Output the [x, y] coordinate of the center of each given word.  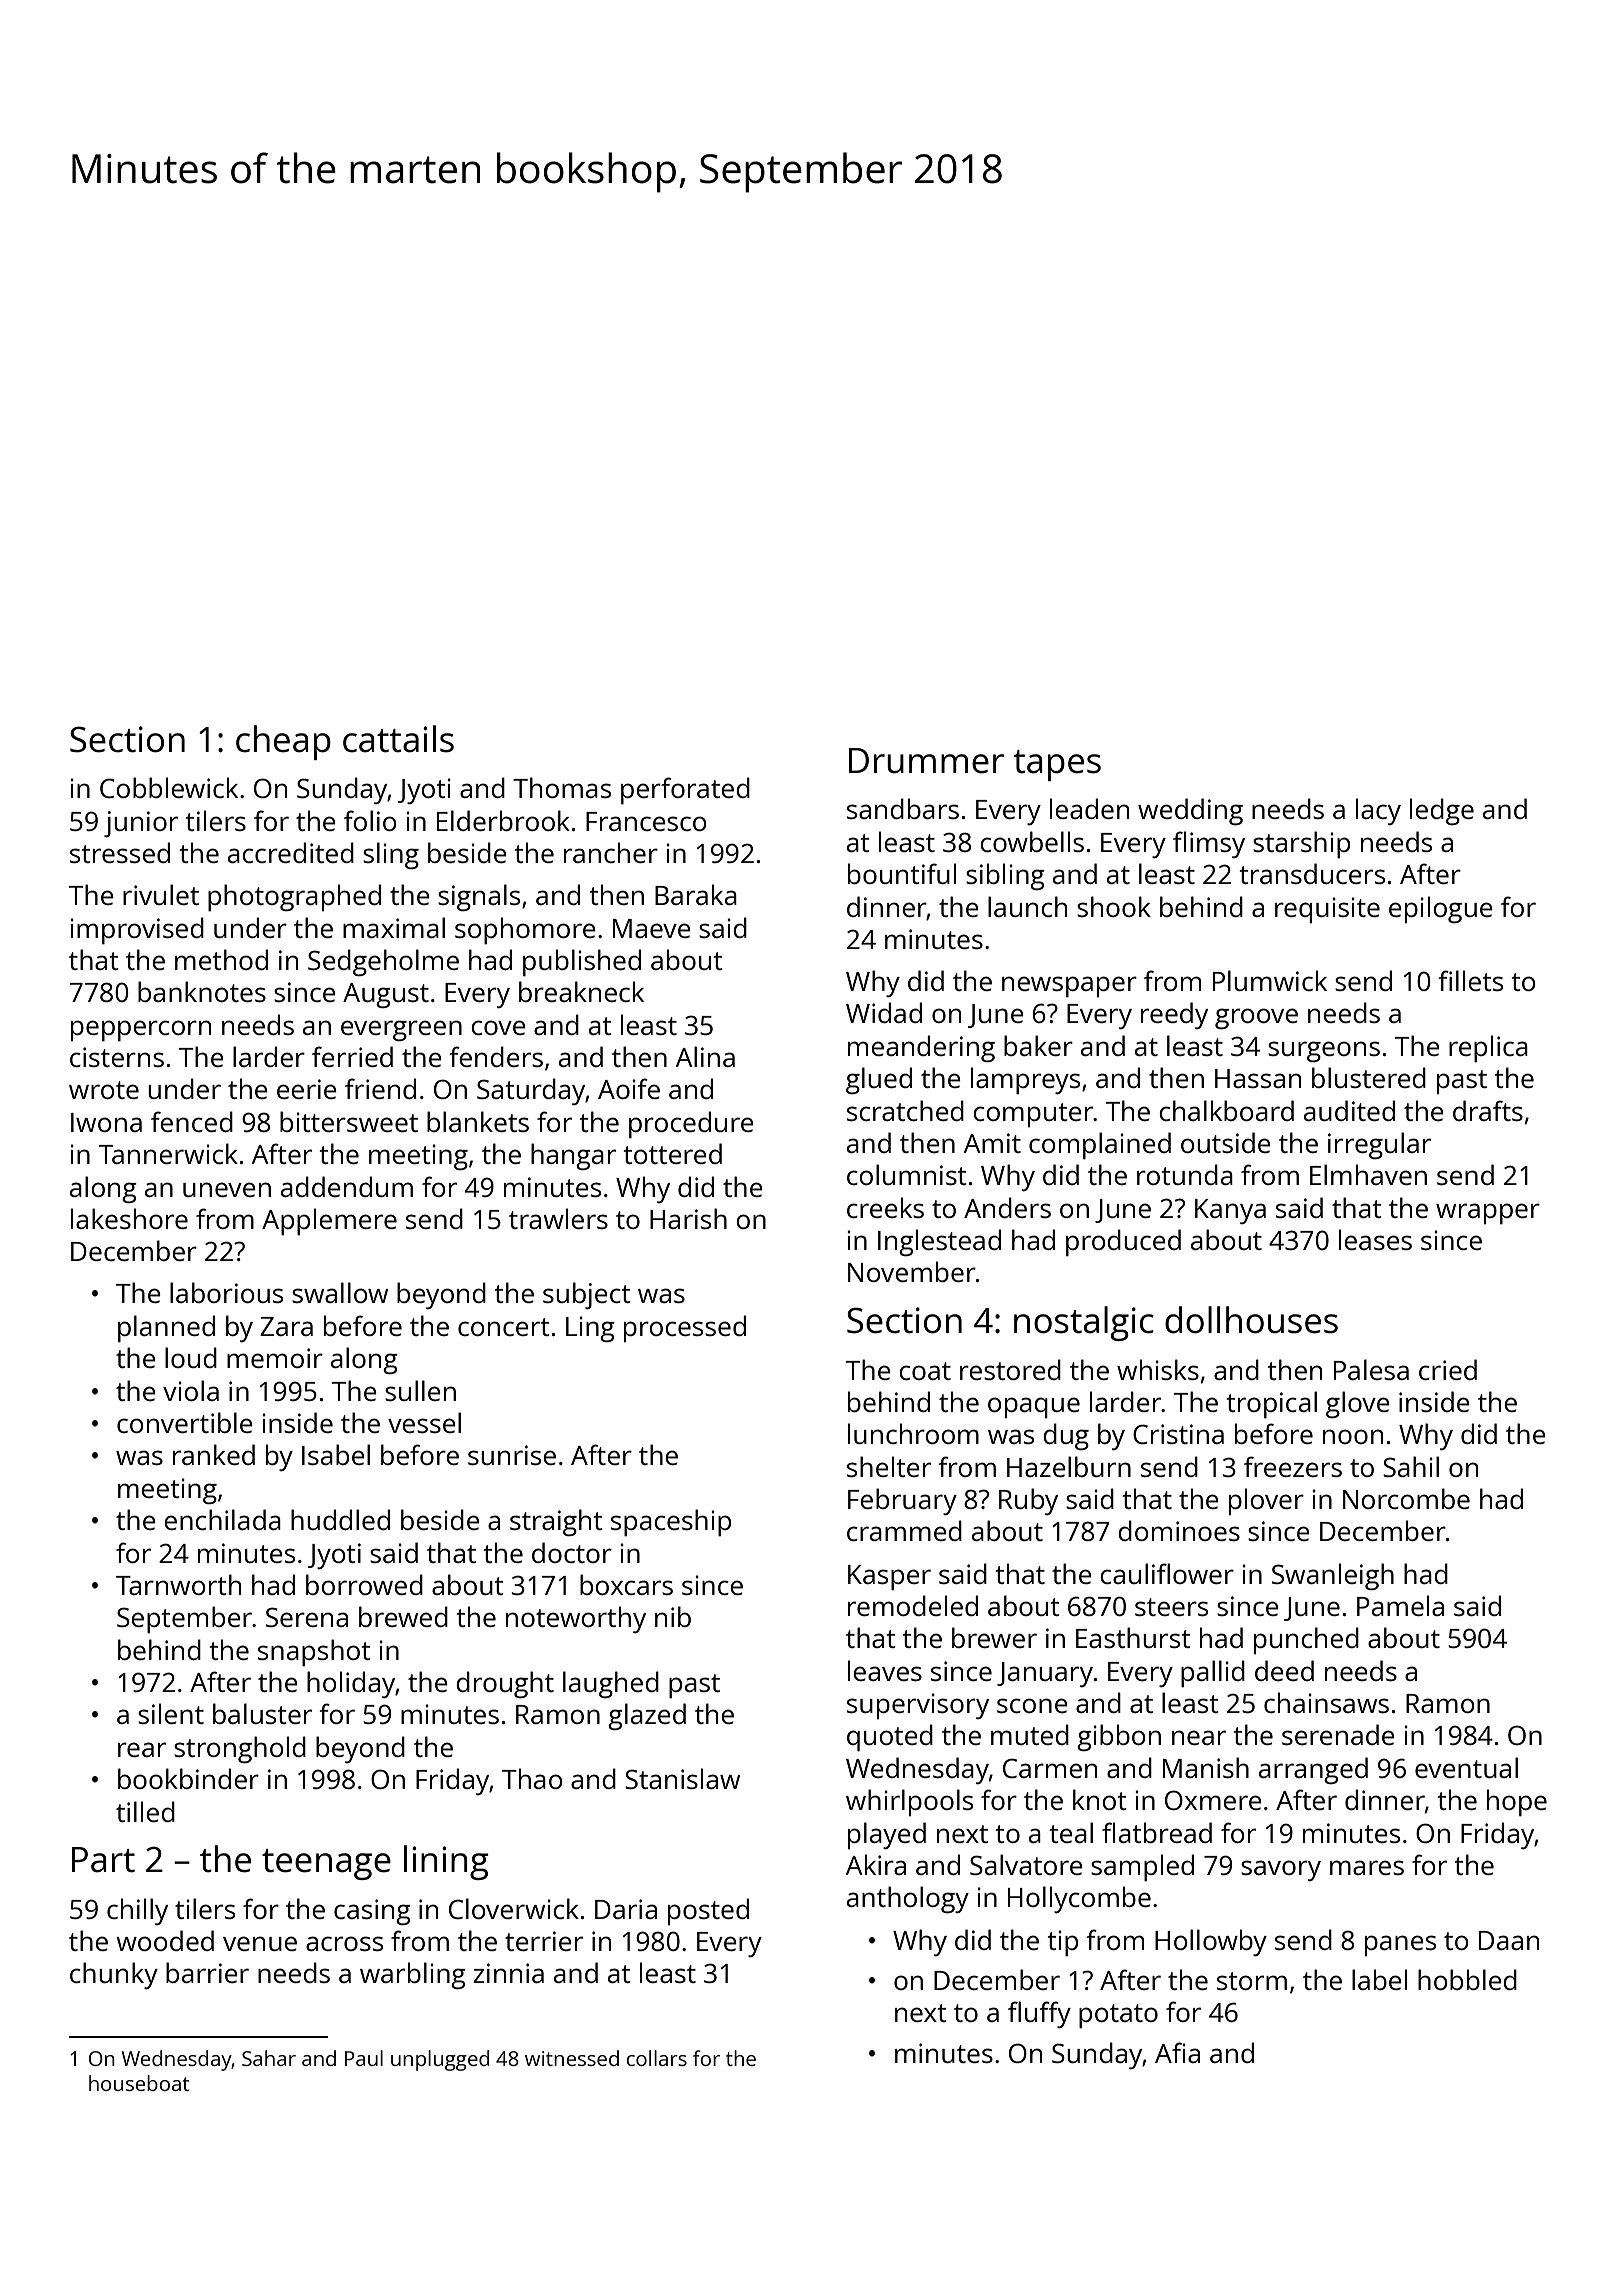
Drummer [926, 761]
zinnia [508, 1973]
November [912, 1271]
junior [141, 824]
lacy [1378, 811]
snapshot [314, 1652]
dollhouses [1251, 1320]
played [887, 1835]
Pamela [1400, 1605]
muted [1030, 1734]
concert [503, 1327]
